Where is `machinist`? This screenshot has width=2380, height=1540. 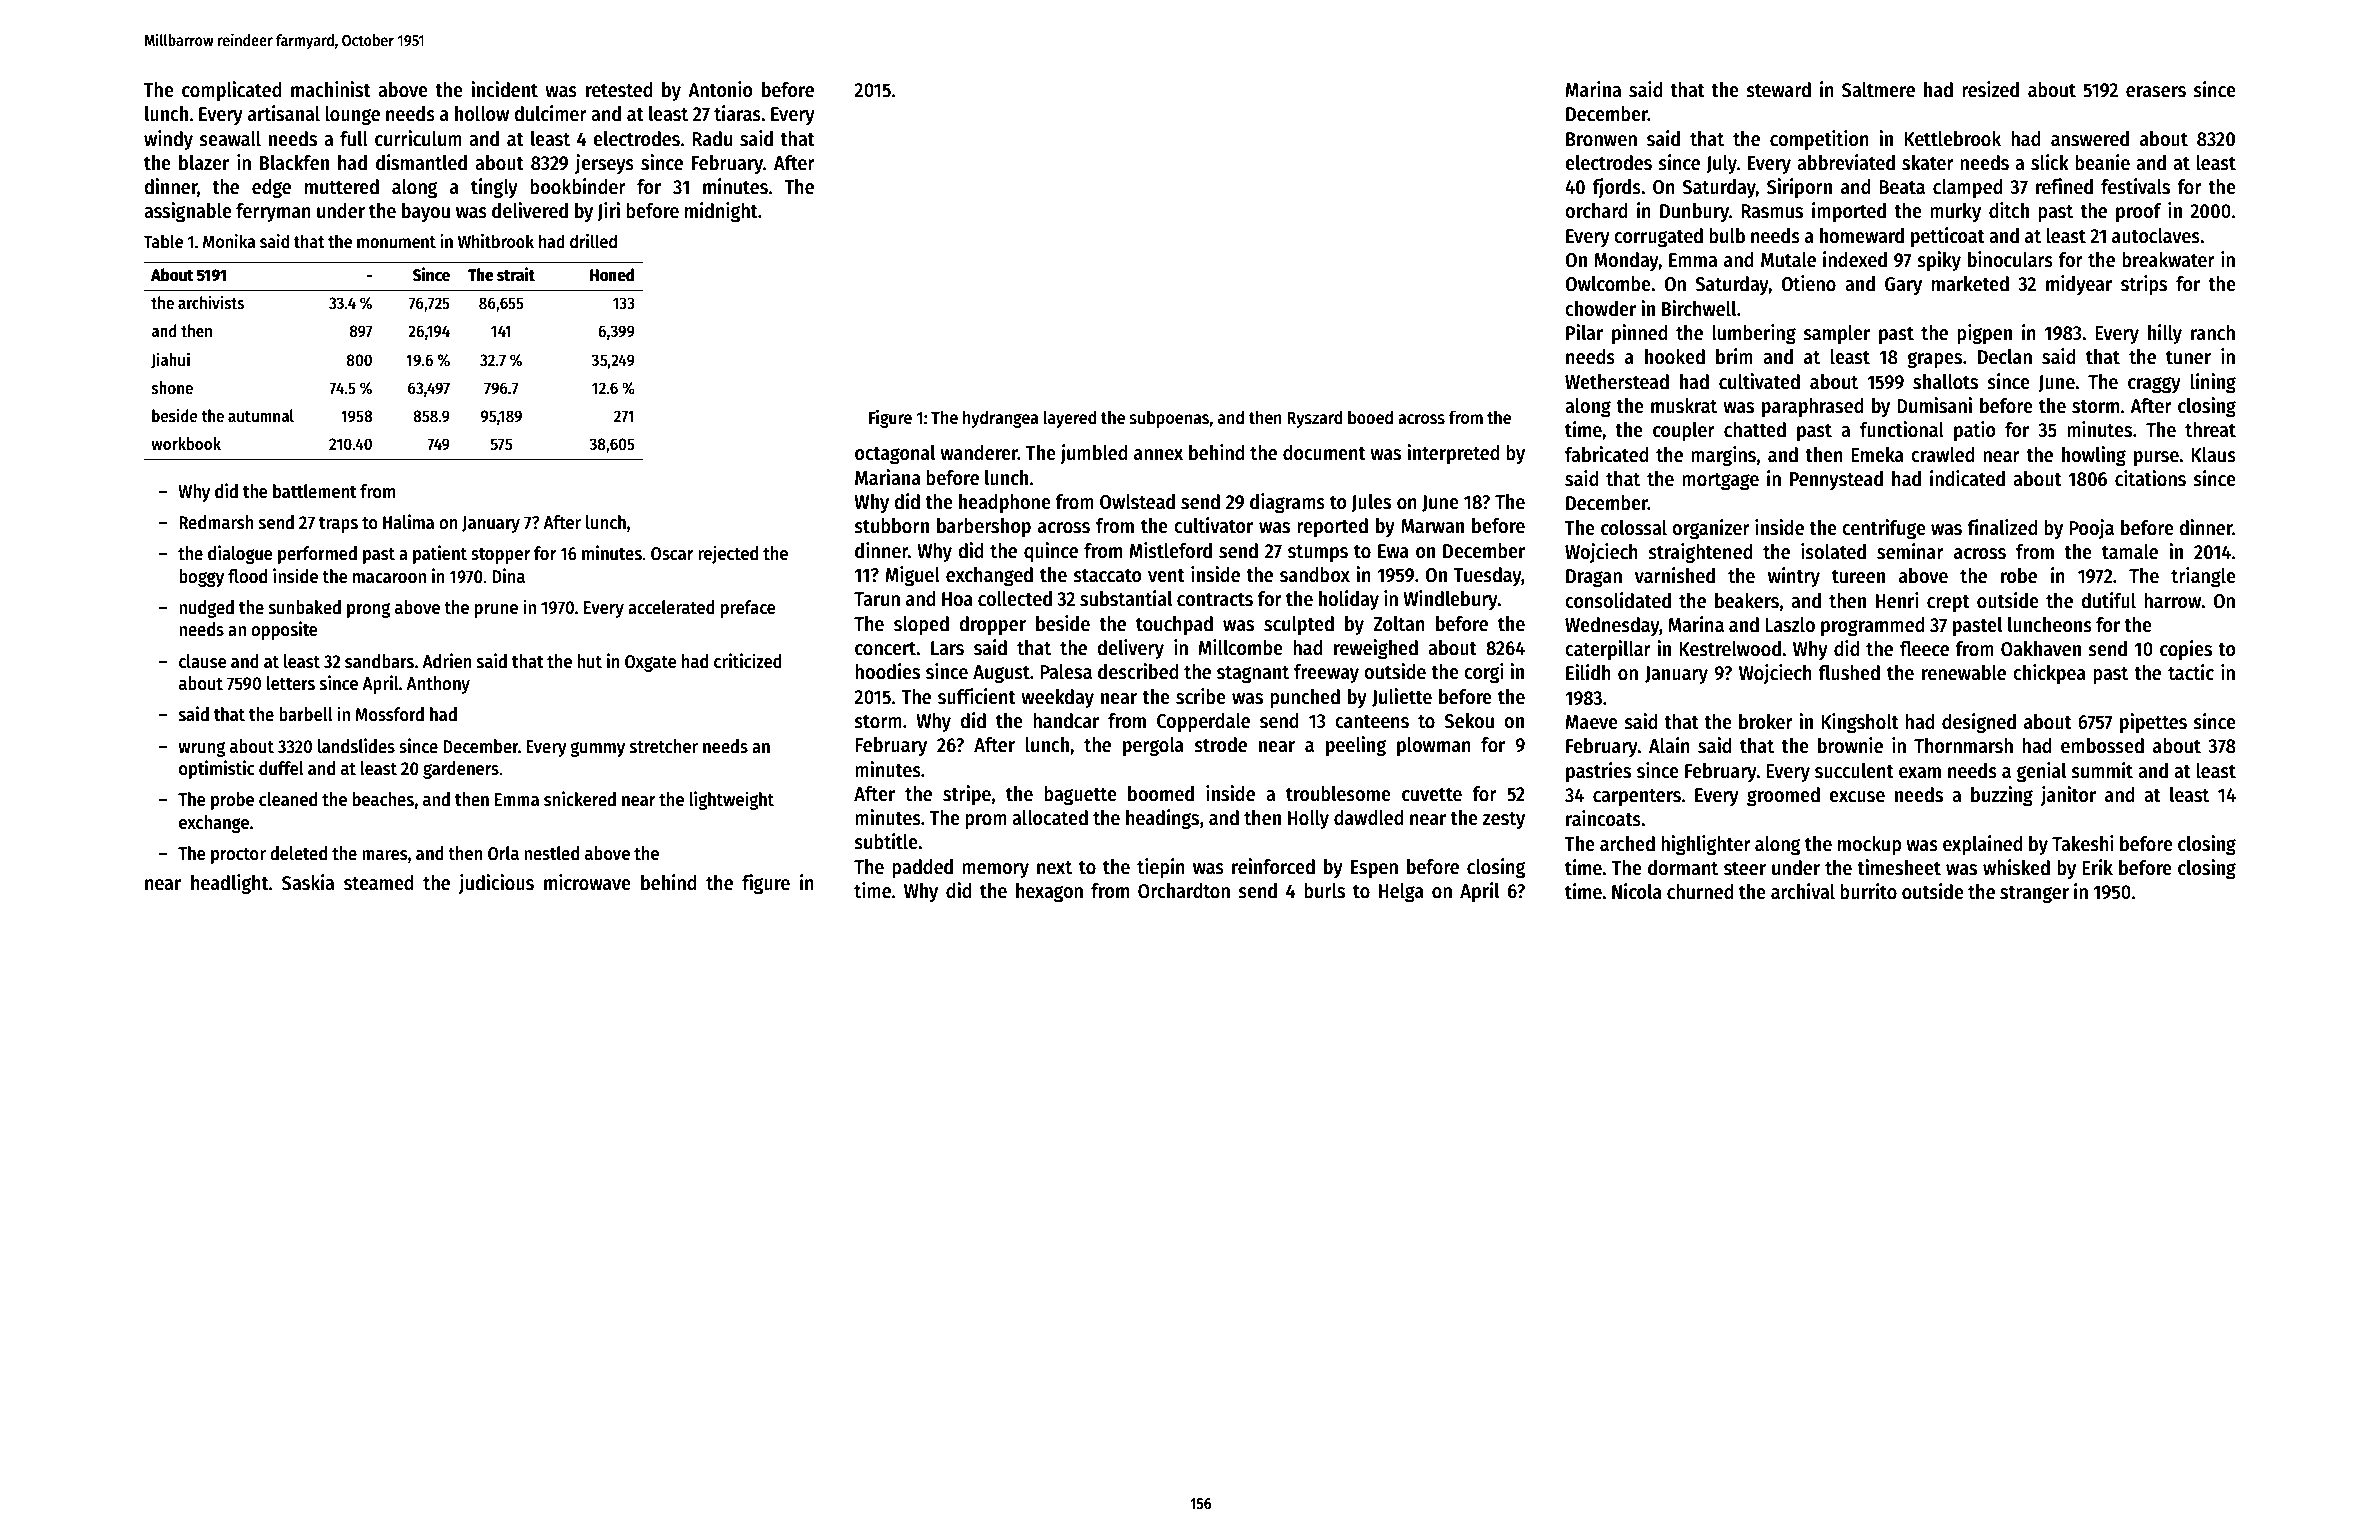 machinist is located at coordinates (331, 89).
